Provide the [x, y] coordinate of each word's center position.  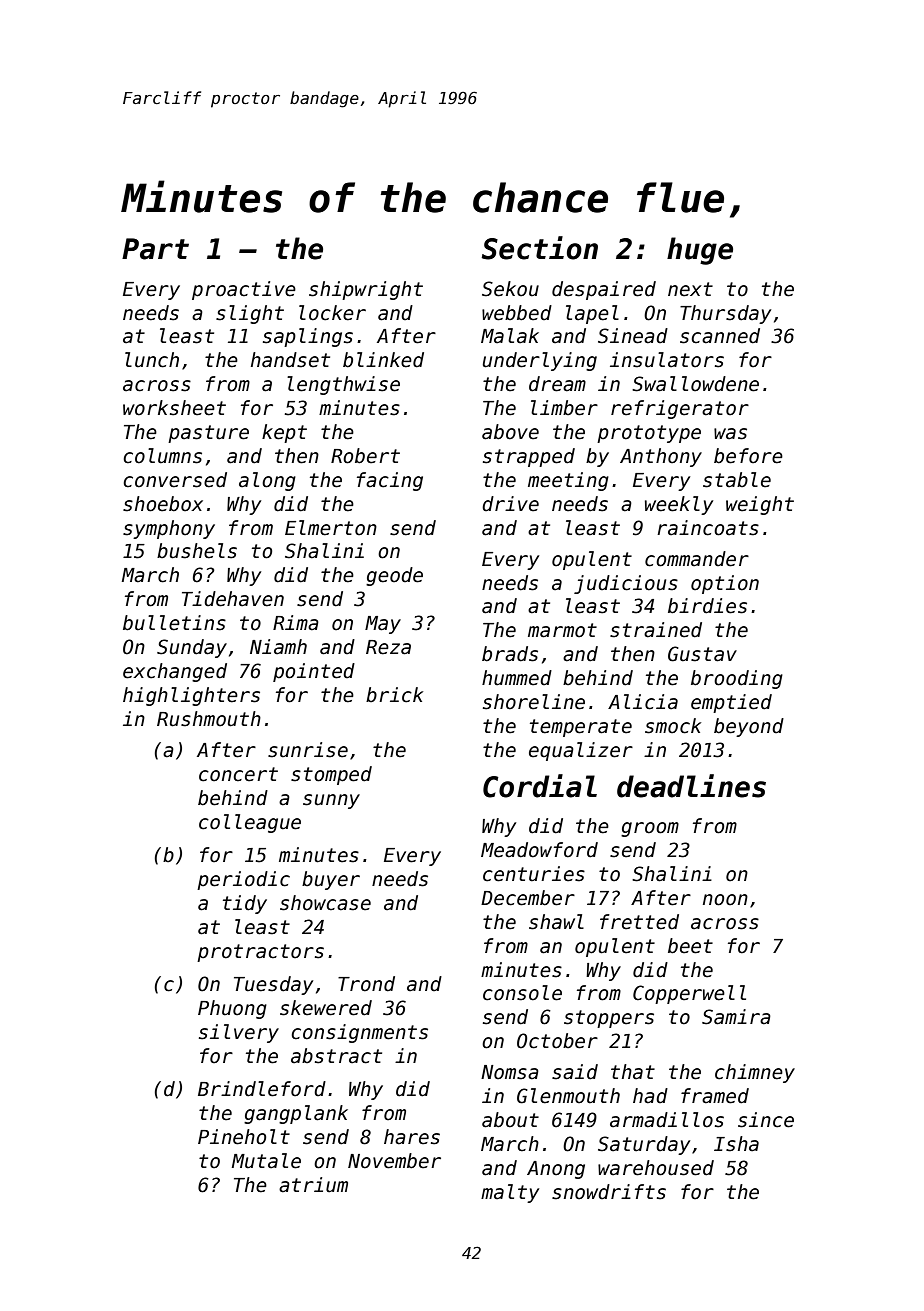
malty [510, 1193]
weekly [679, 505]
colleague [250, 823]
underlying [540, 361]
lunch [152, 360]
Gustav [702, 654]
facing [390, 481]
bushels [197, 551]
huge [700, 251]
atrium [313, 1185]
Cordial [540, 786]
